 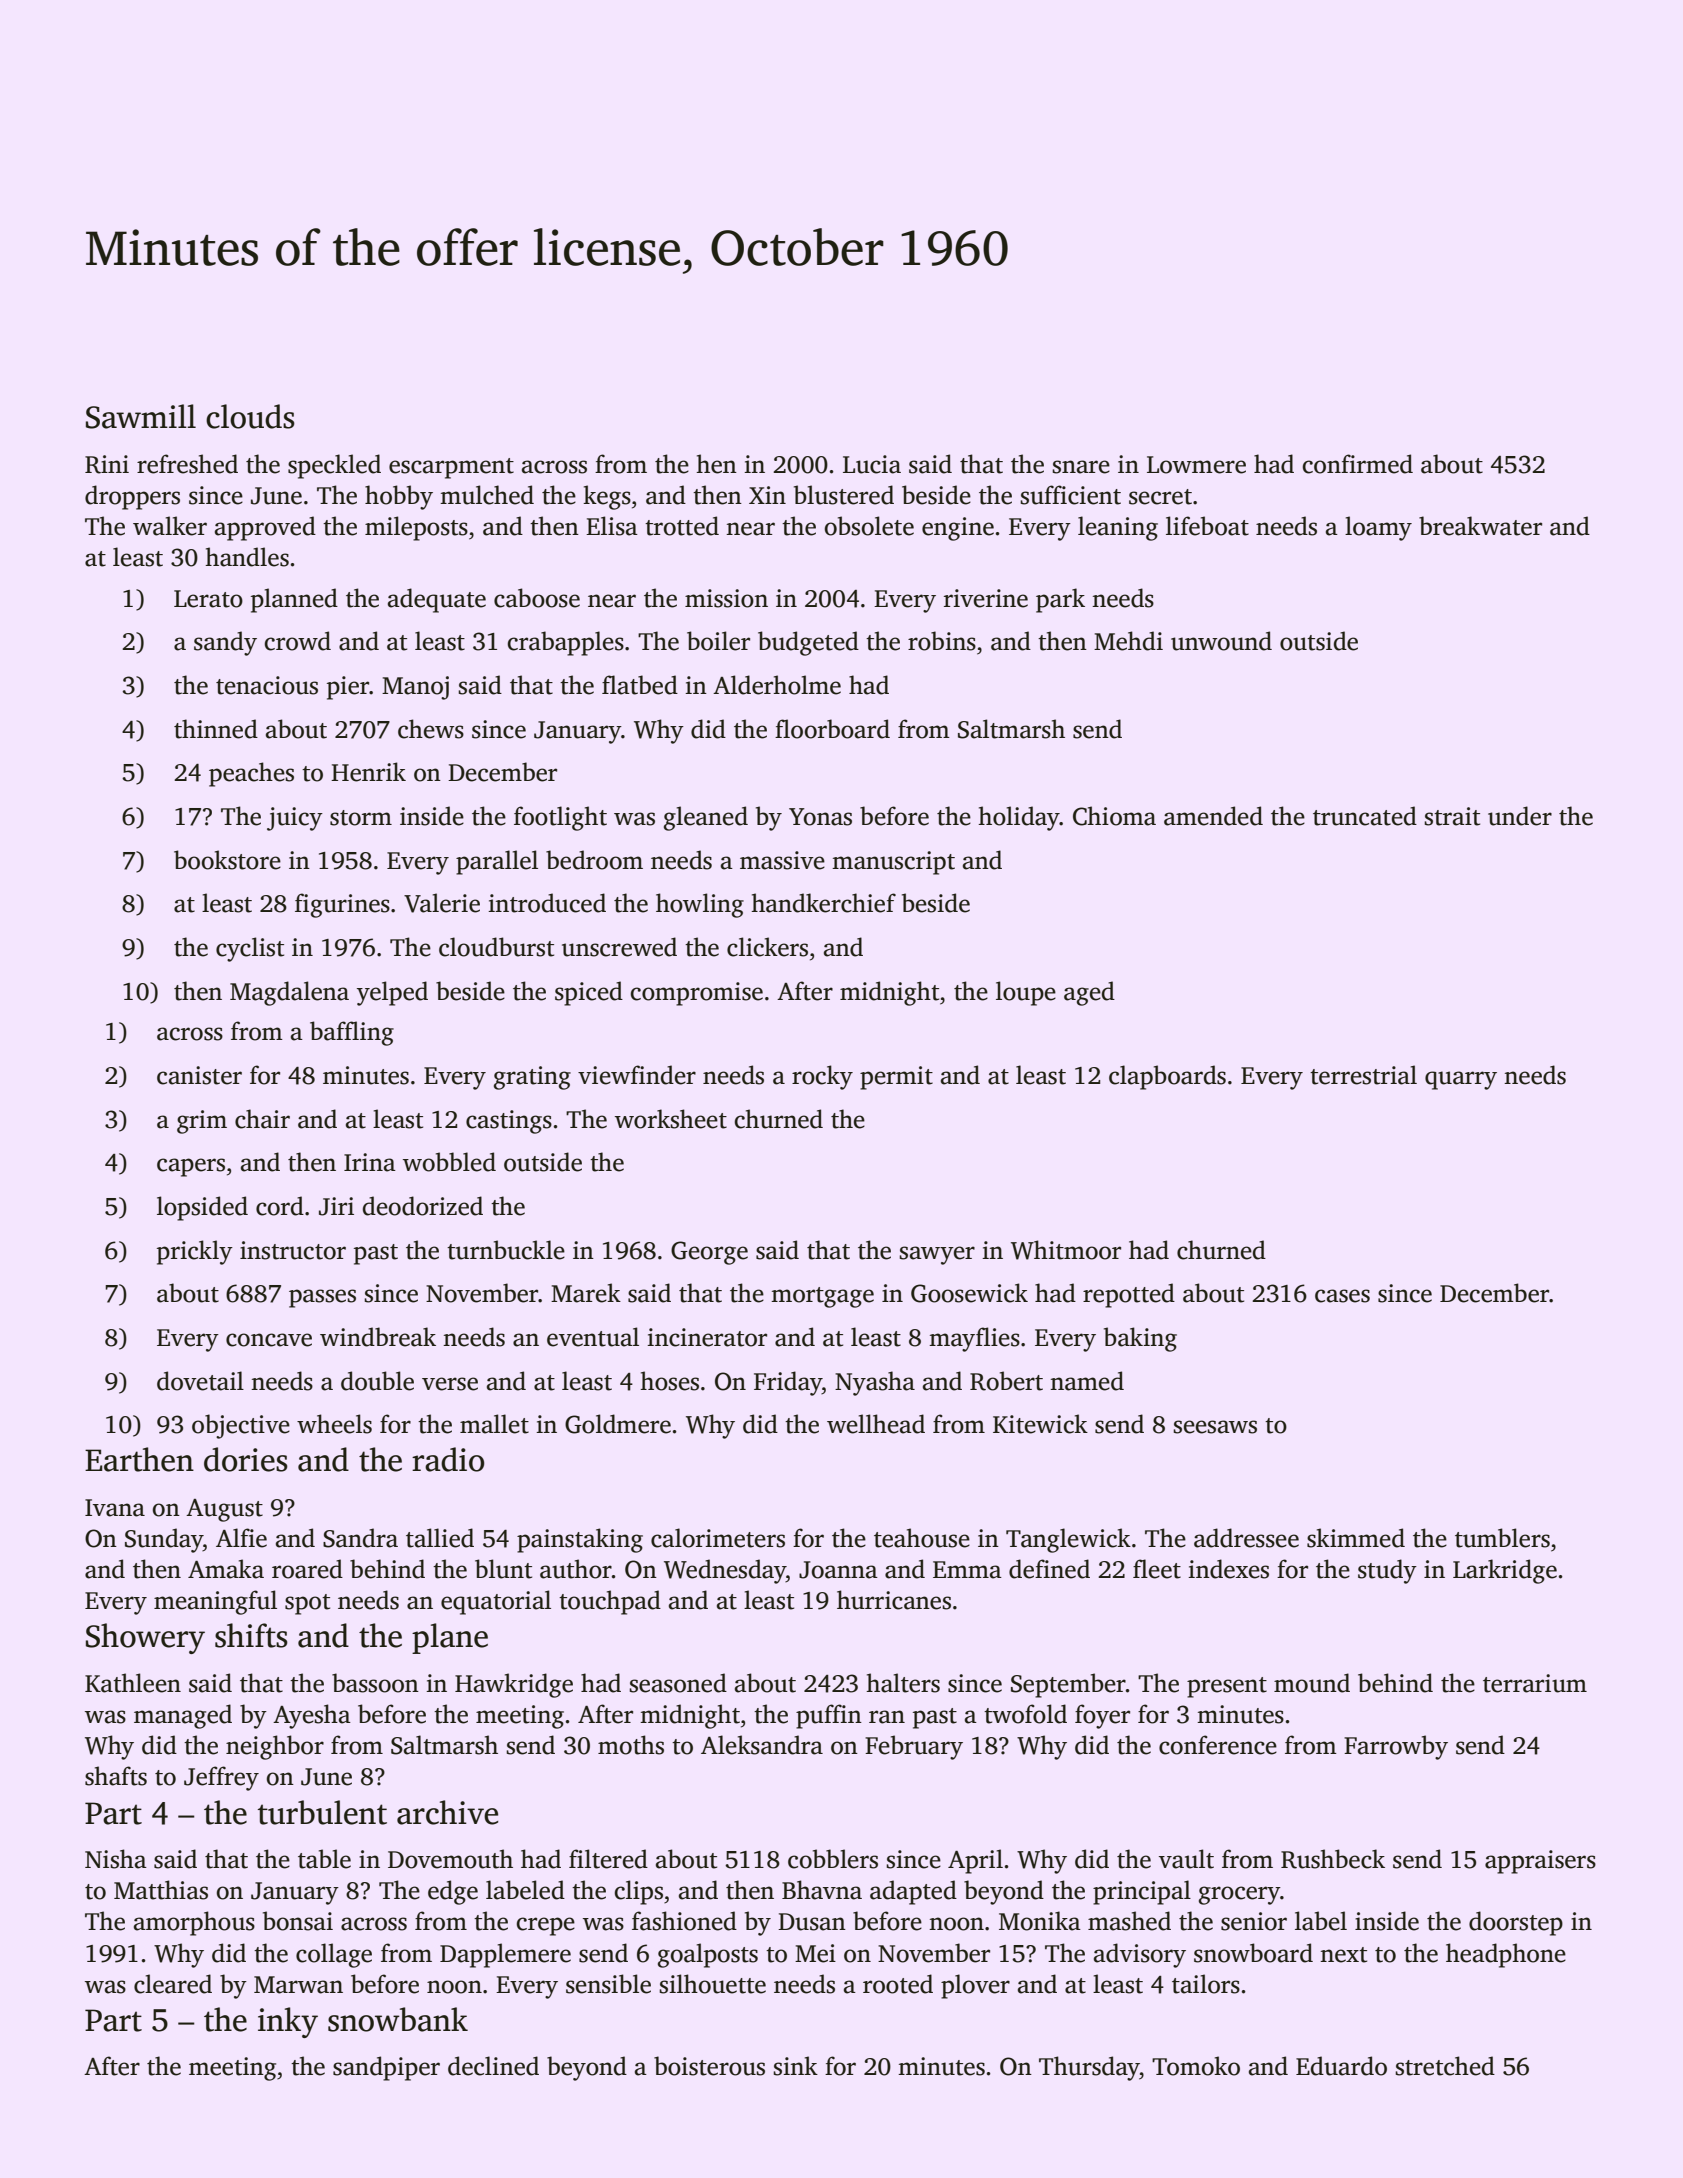 I want to click on boisterous, so click(x=709, y=2066).
